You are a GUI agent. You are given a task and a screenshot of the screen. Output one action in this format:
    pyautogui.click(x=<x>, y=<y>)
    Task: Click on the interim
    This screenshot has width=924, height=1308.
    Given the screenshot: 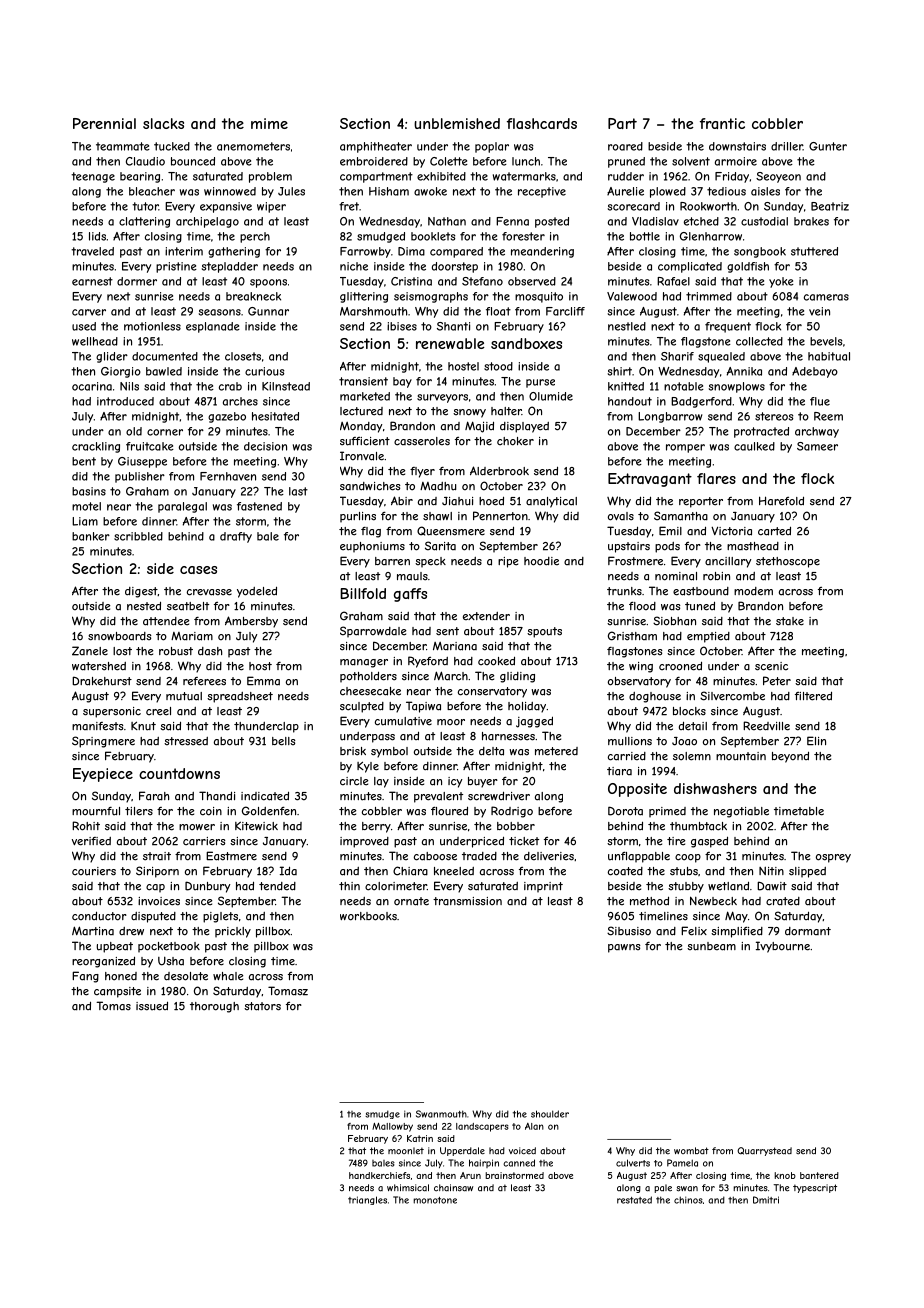 What is the action you would take?
    pyautogui.click(x=184, y=251)
